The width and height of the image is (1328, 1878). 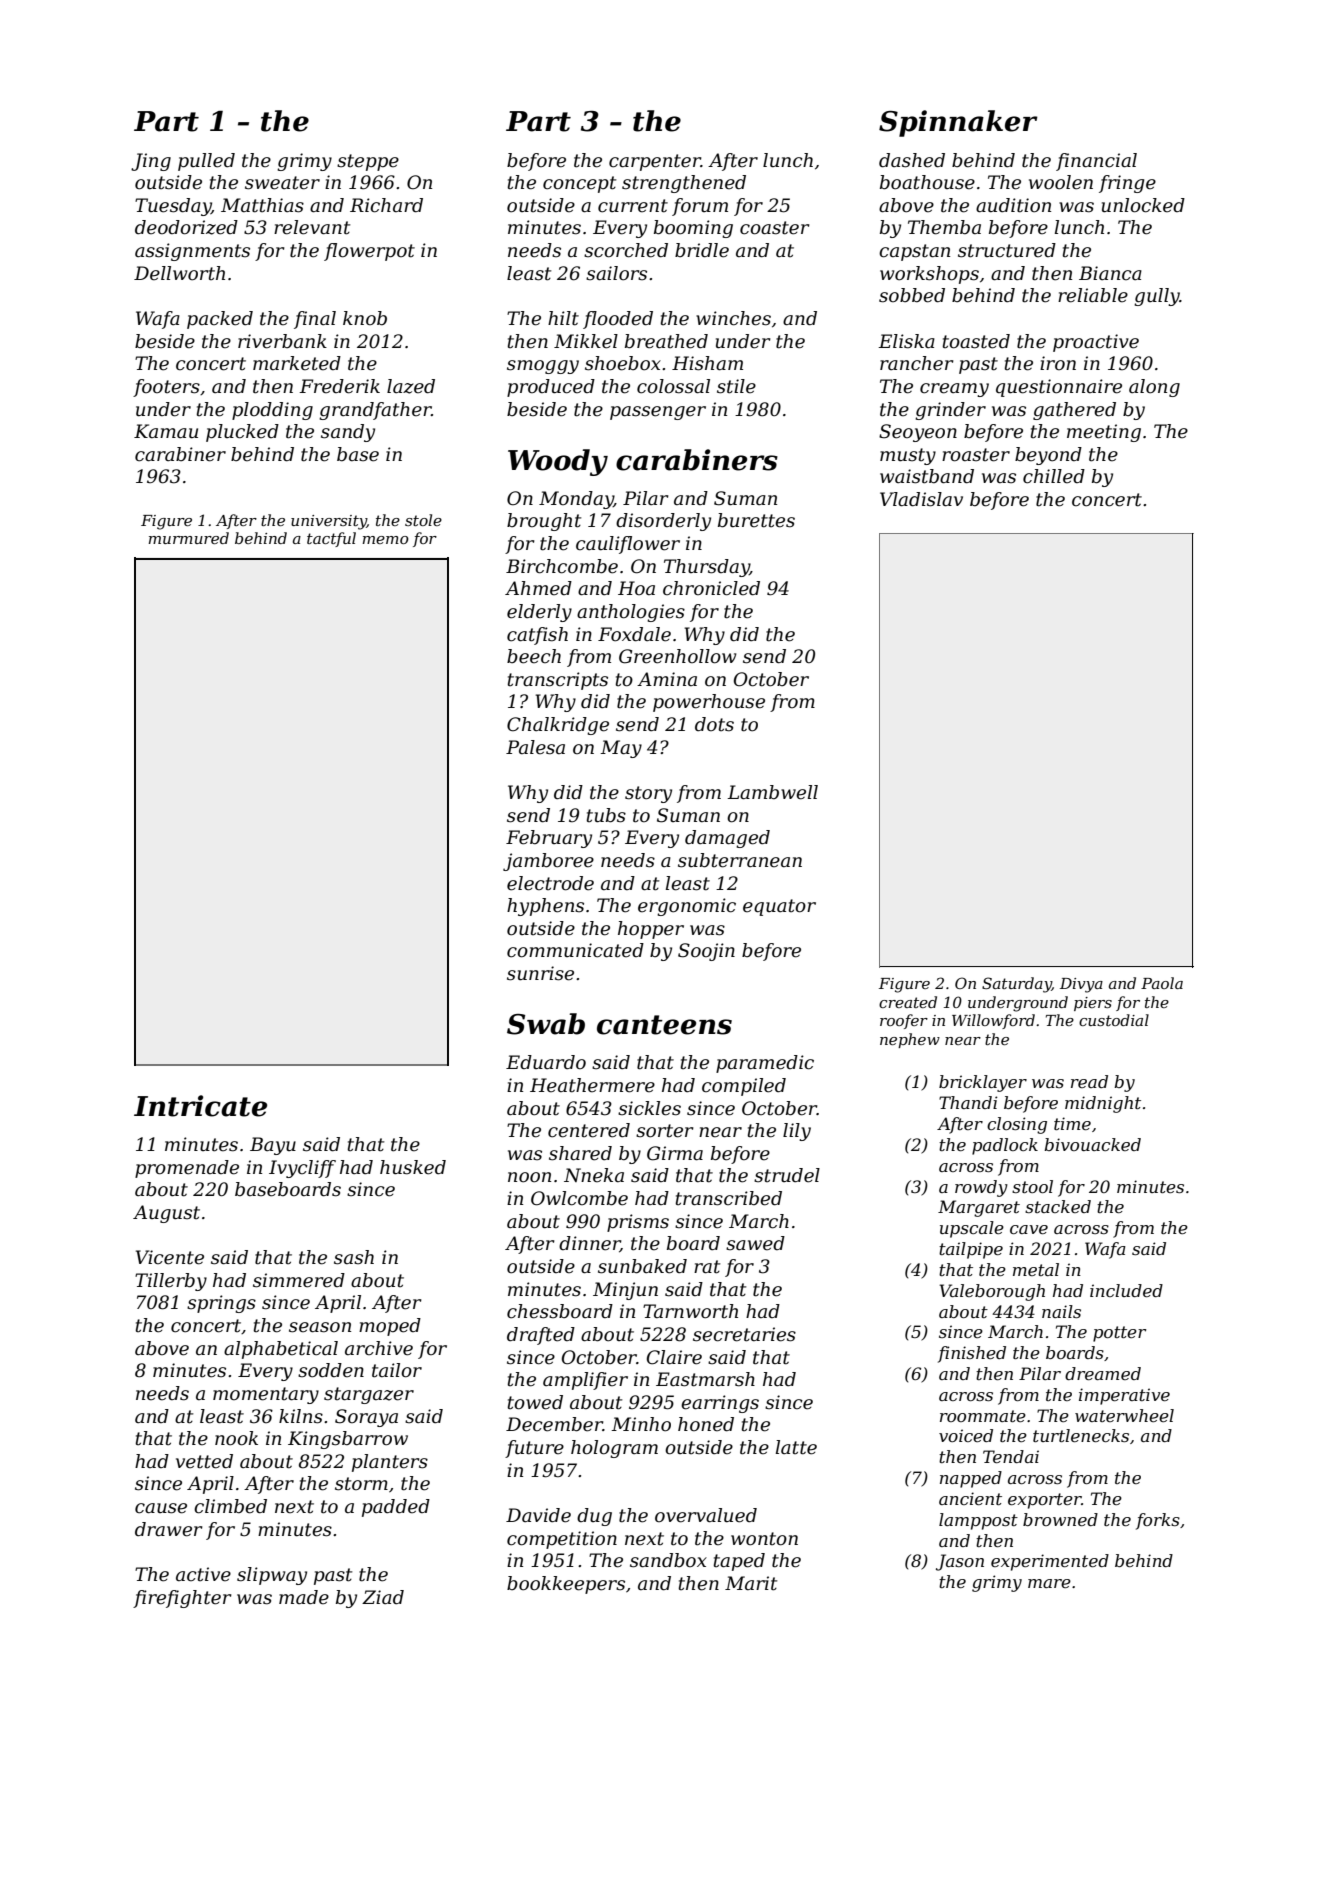 What do you see at coordinates (188, 538) in the image?
I see `murmured` at bounding box center [188, 538].
